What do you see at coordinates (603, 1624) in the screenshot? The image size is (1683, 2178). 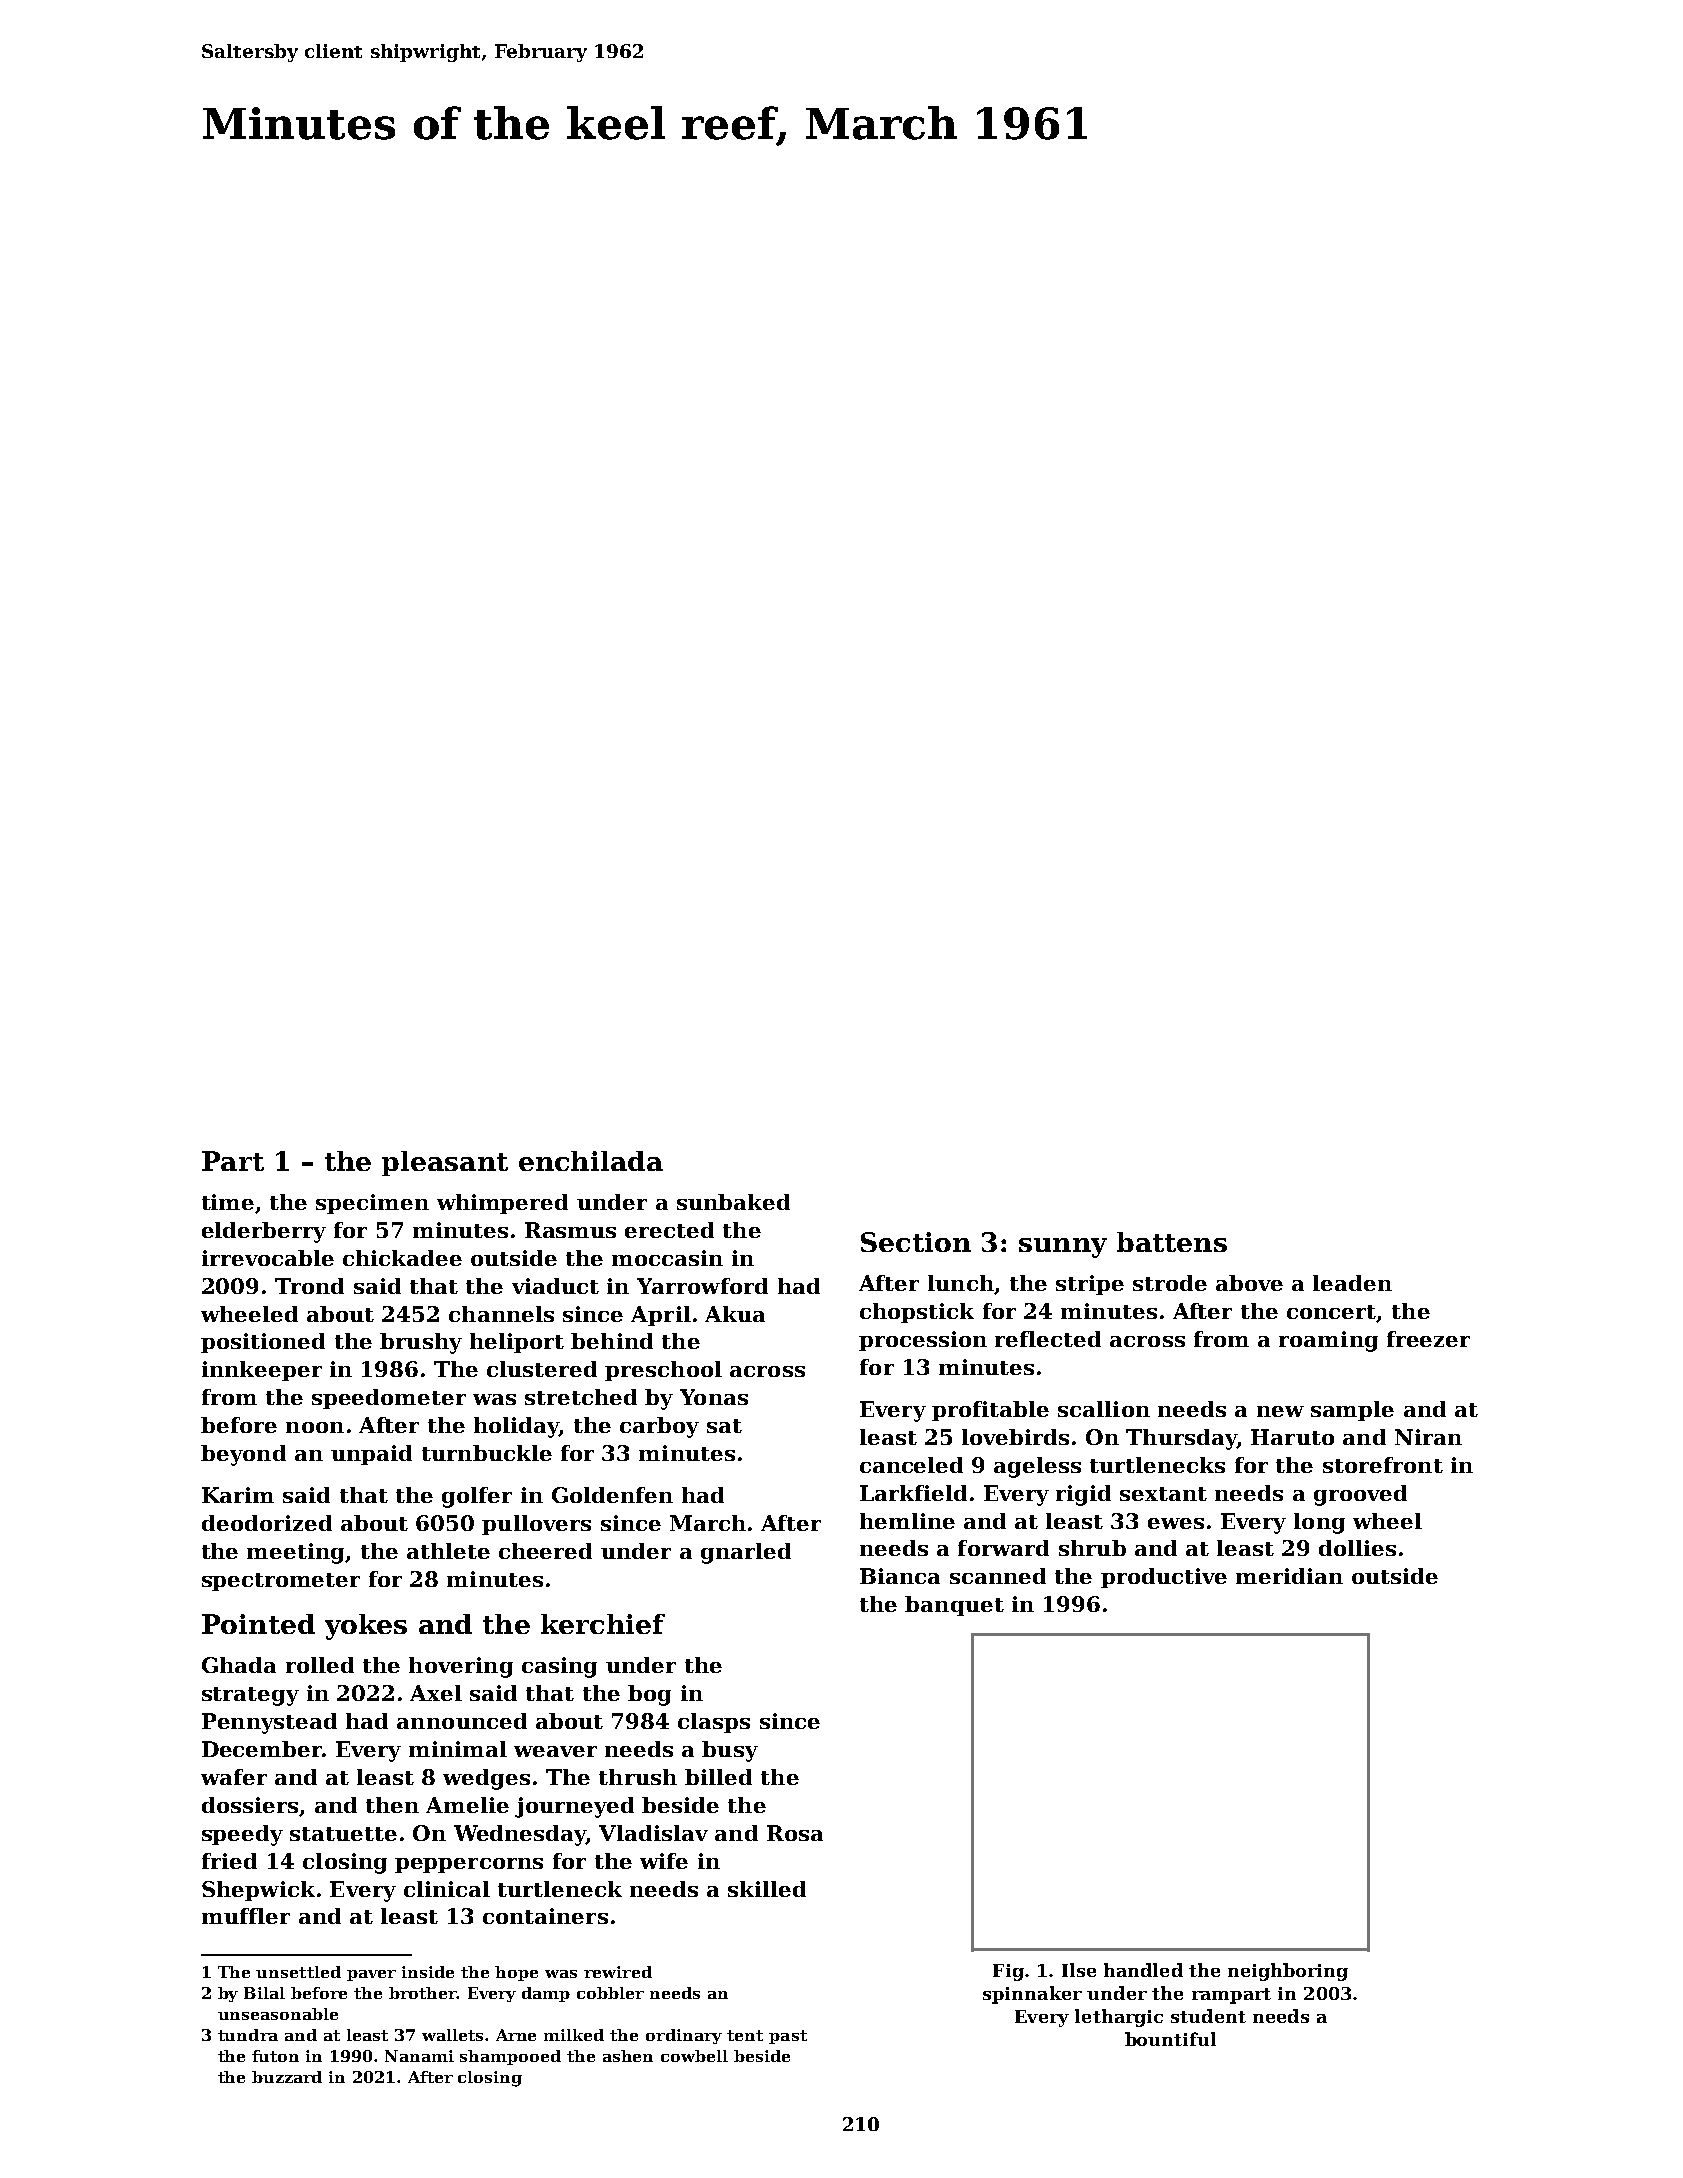 I see `kerchief` at bounding box center [603, 1624].
